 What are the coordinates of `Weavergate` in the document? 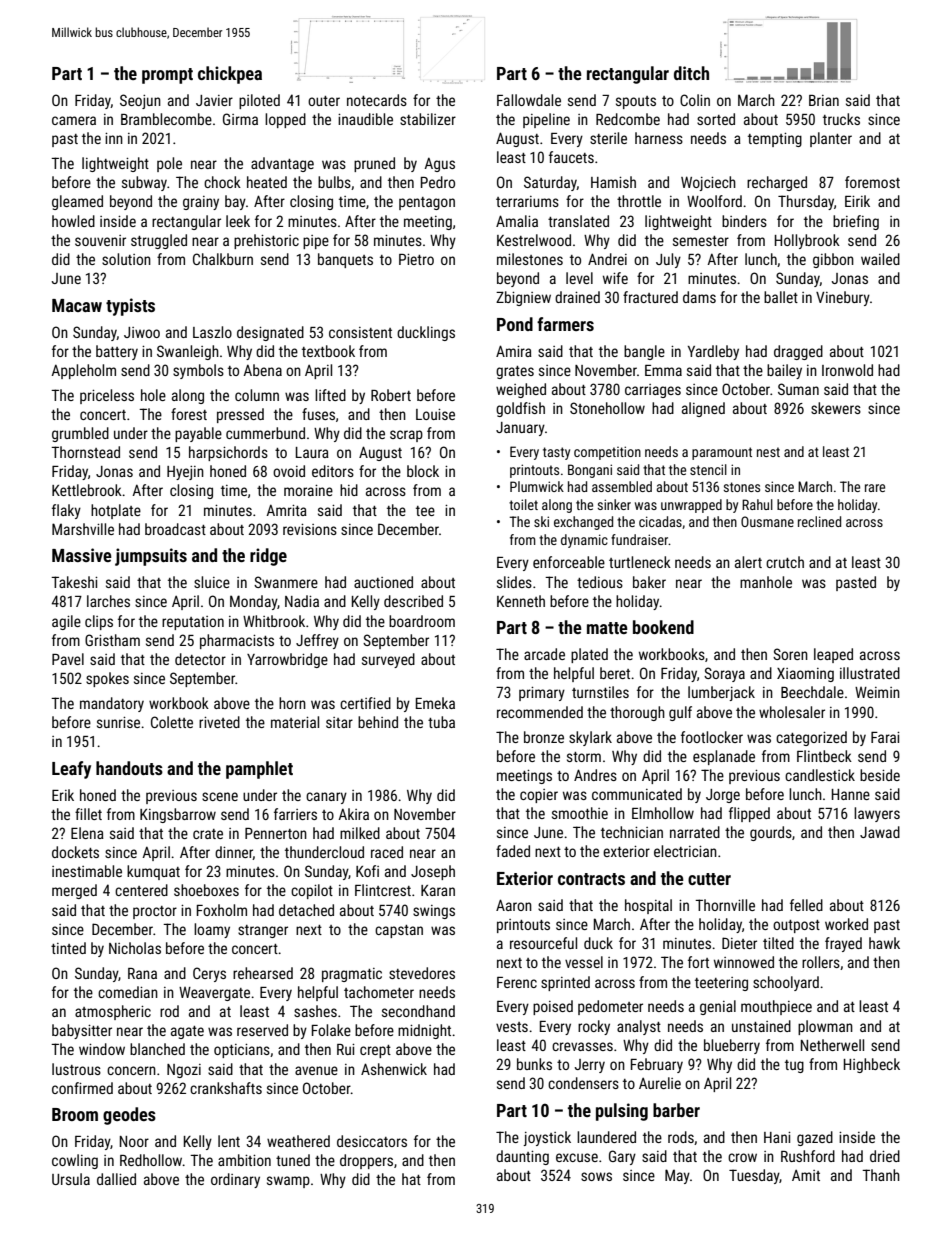 It's located at (214, 994).
